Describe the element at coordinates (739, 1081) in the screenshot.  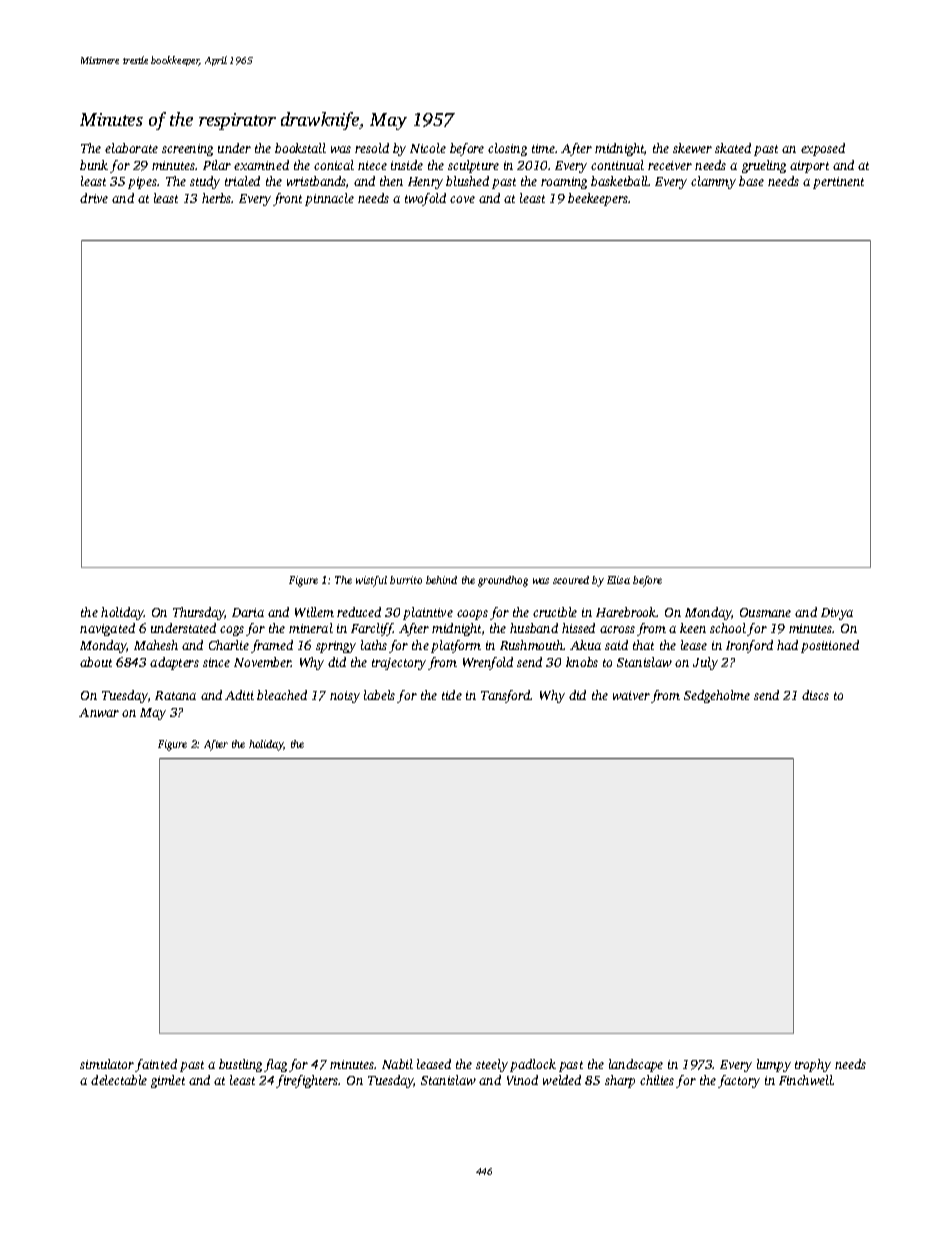
I see `factory` at that location.
